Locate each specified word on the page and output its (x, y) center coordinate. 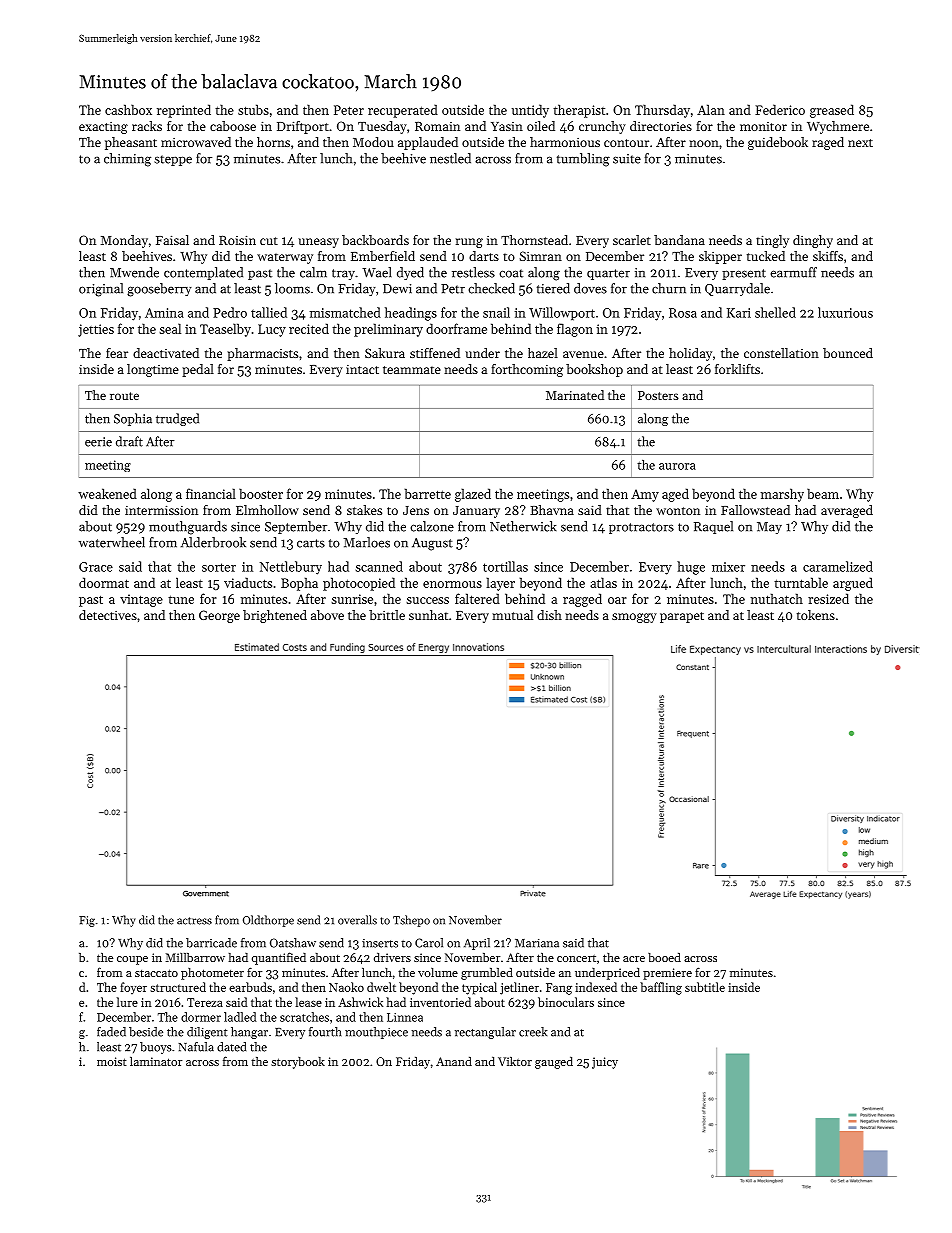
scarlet (632, 240)
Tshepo (411, 921)
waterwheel (112, 542)
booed (664, 957)
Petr (453, 289)
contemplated (203, 273)
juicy (605, 1063)
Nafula (196, 1047)
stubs (253, 109)
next (860, 143)
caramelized (838, 566)
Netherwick (523, 526)
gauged (554, 1062)
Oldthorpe (268, 921)
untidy (530, 111)
